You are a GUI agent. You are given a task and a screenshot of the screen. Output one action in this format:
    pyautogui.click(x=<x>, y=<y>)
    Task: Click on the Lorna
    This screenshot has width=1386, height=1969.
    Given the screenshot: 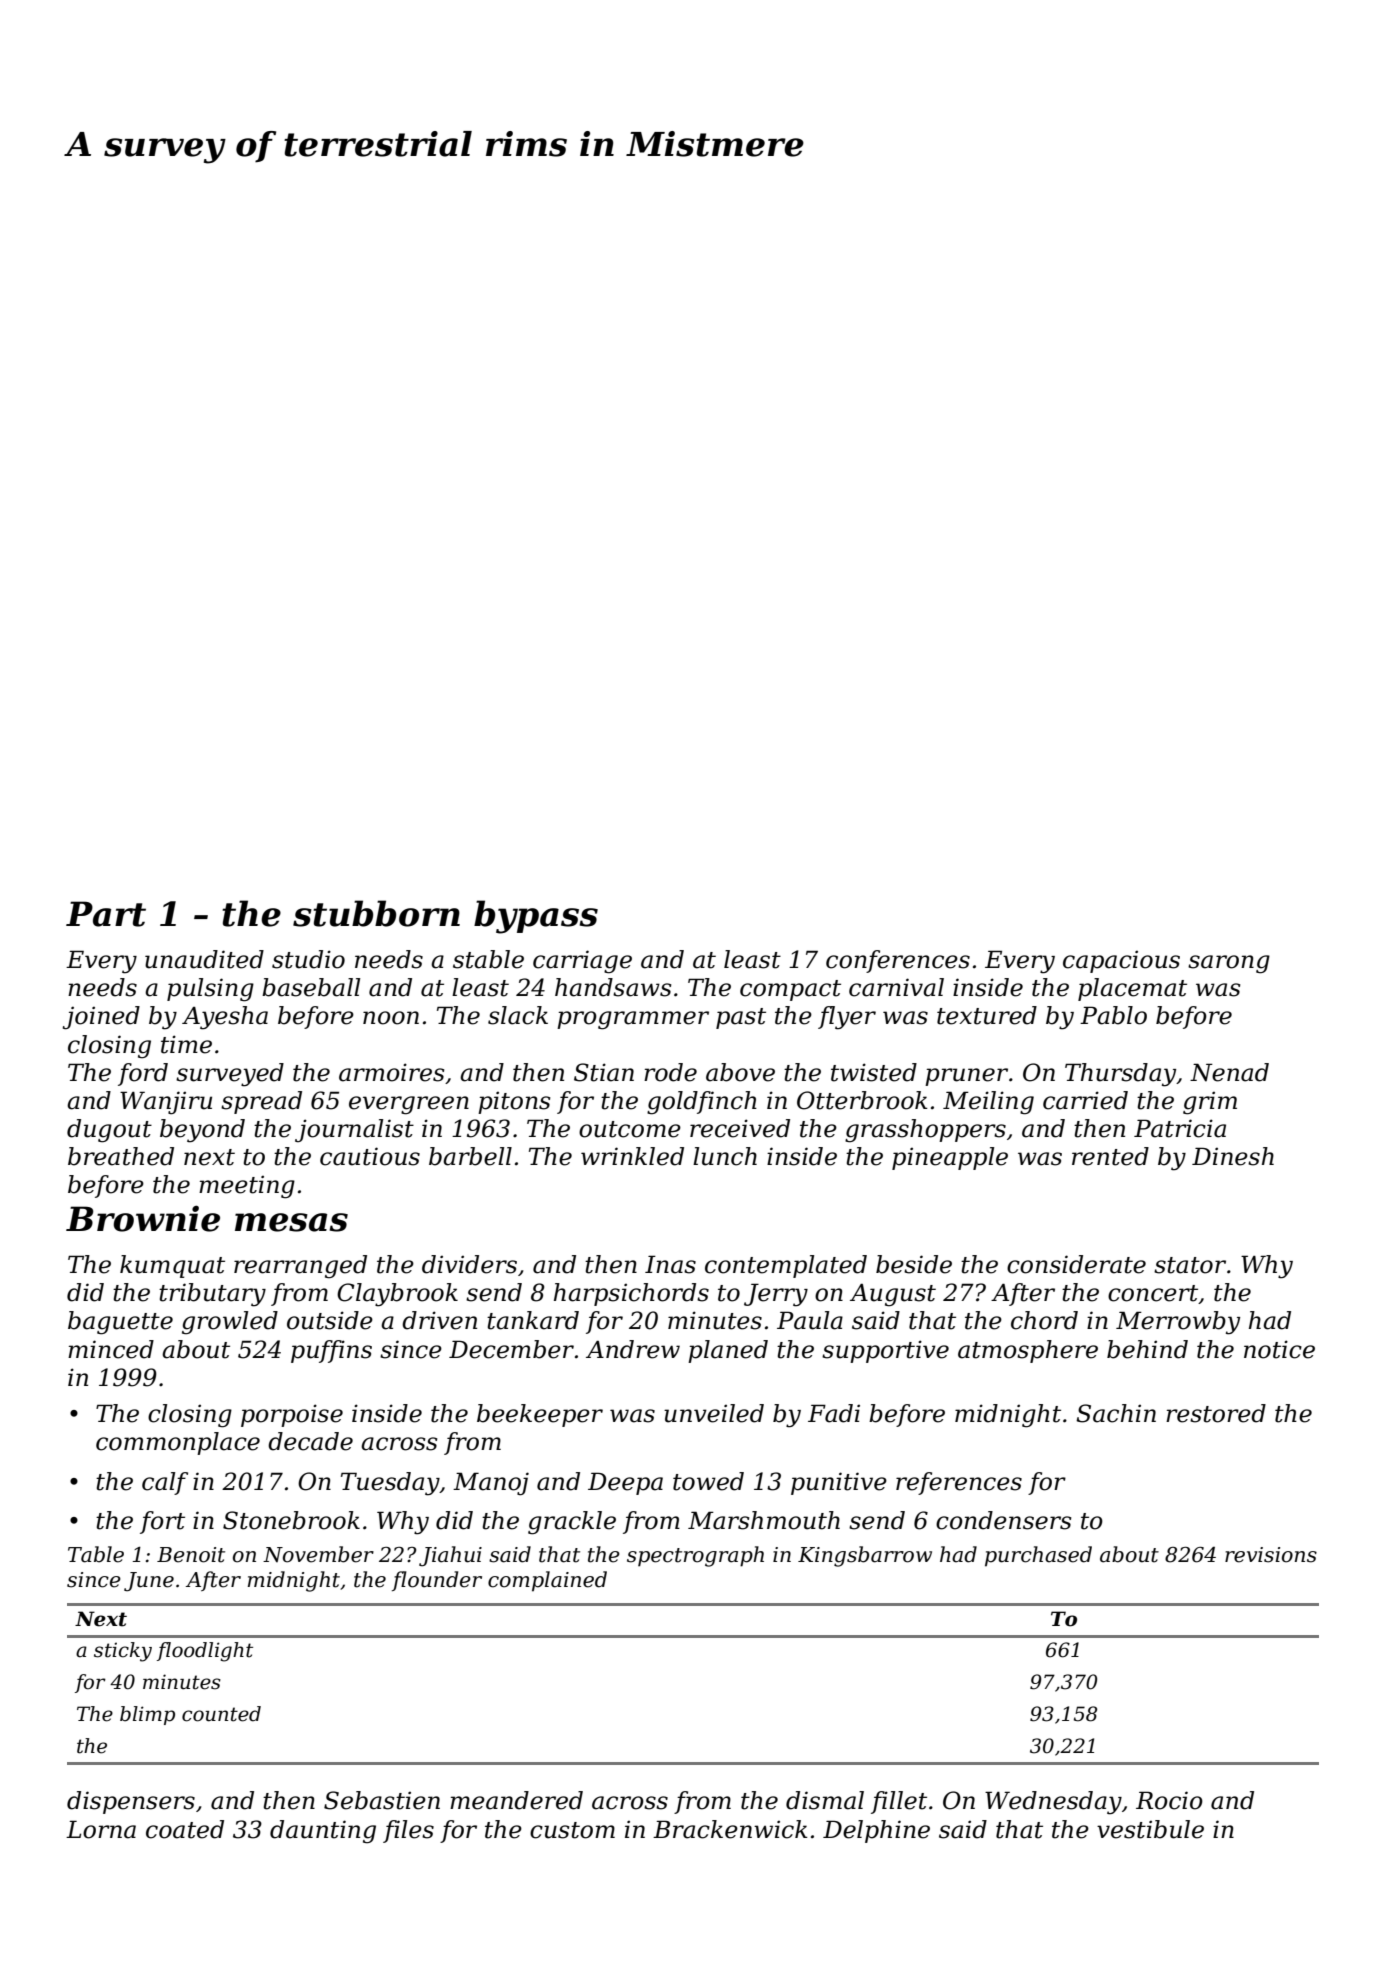 What is the action you would take?
    pyautogui.click(x=101, y=1829)
